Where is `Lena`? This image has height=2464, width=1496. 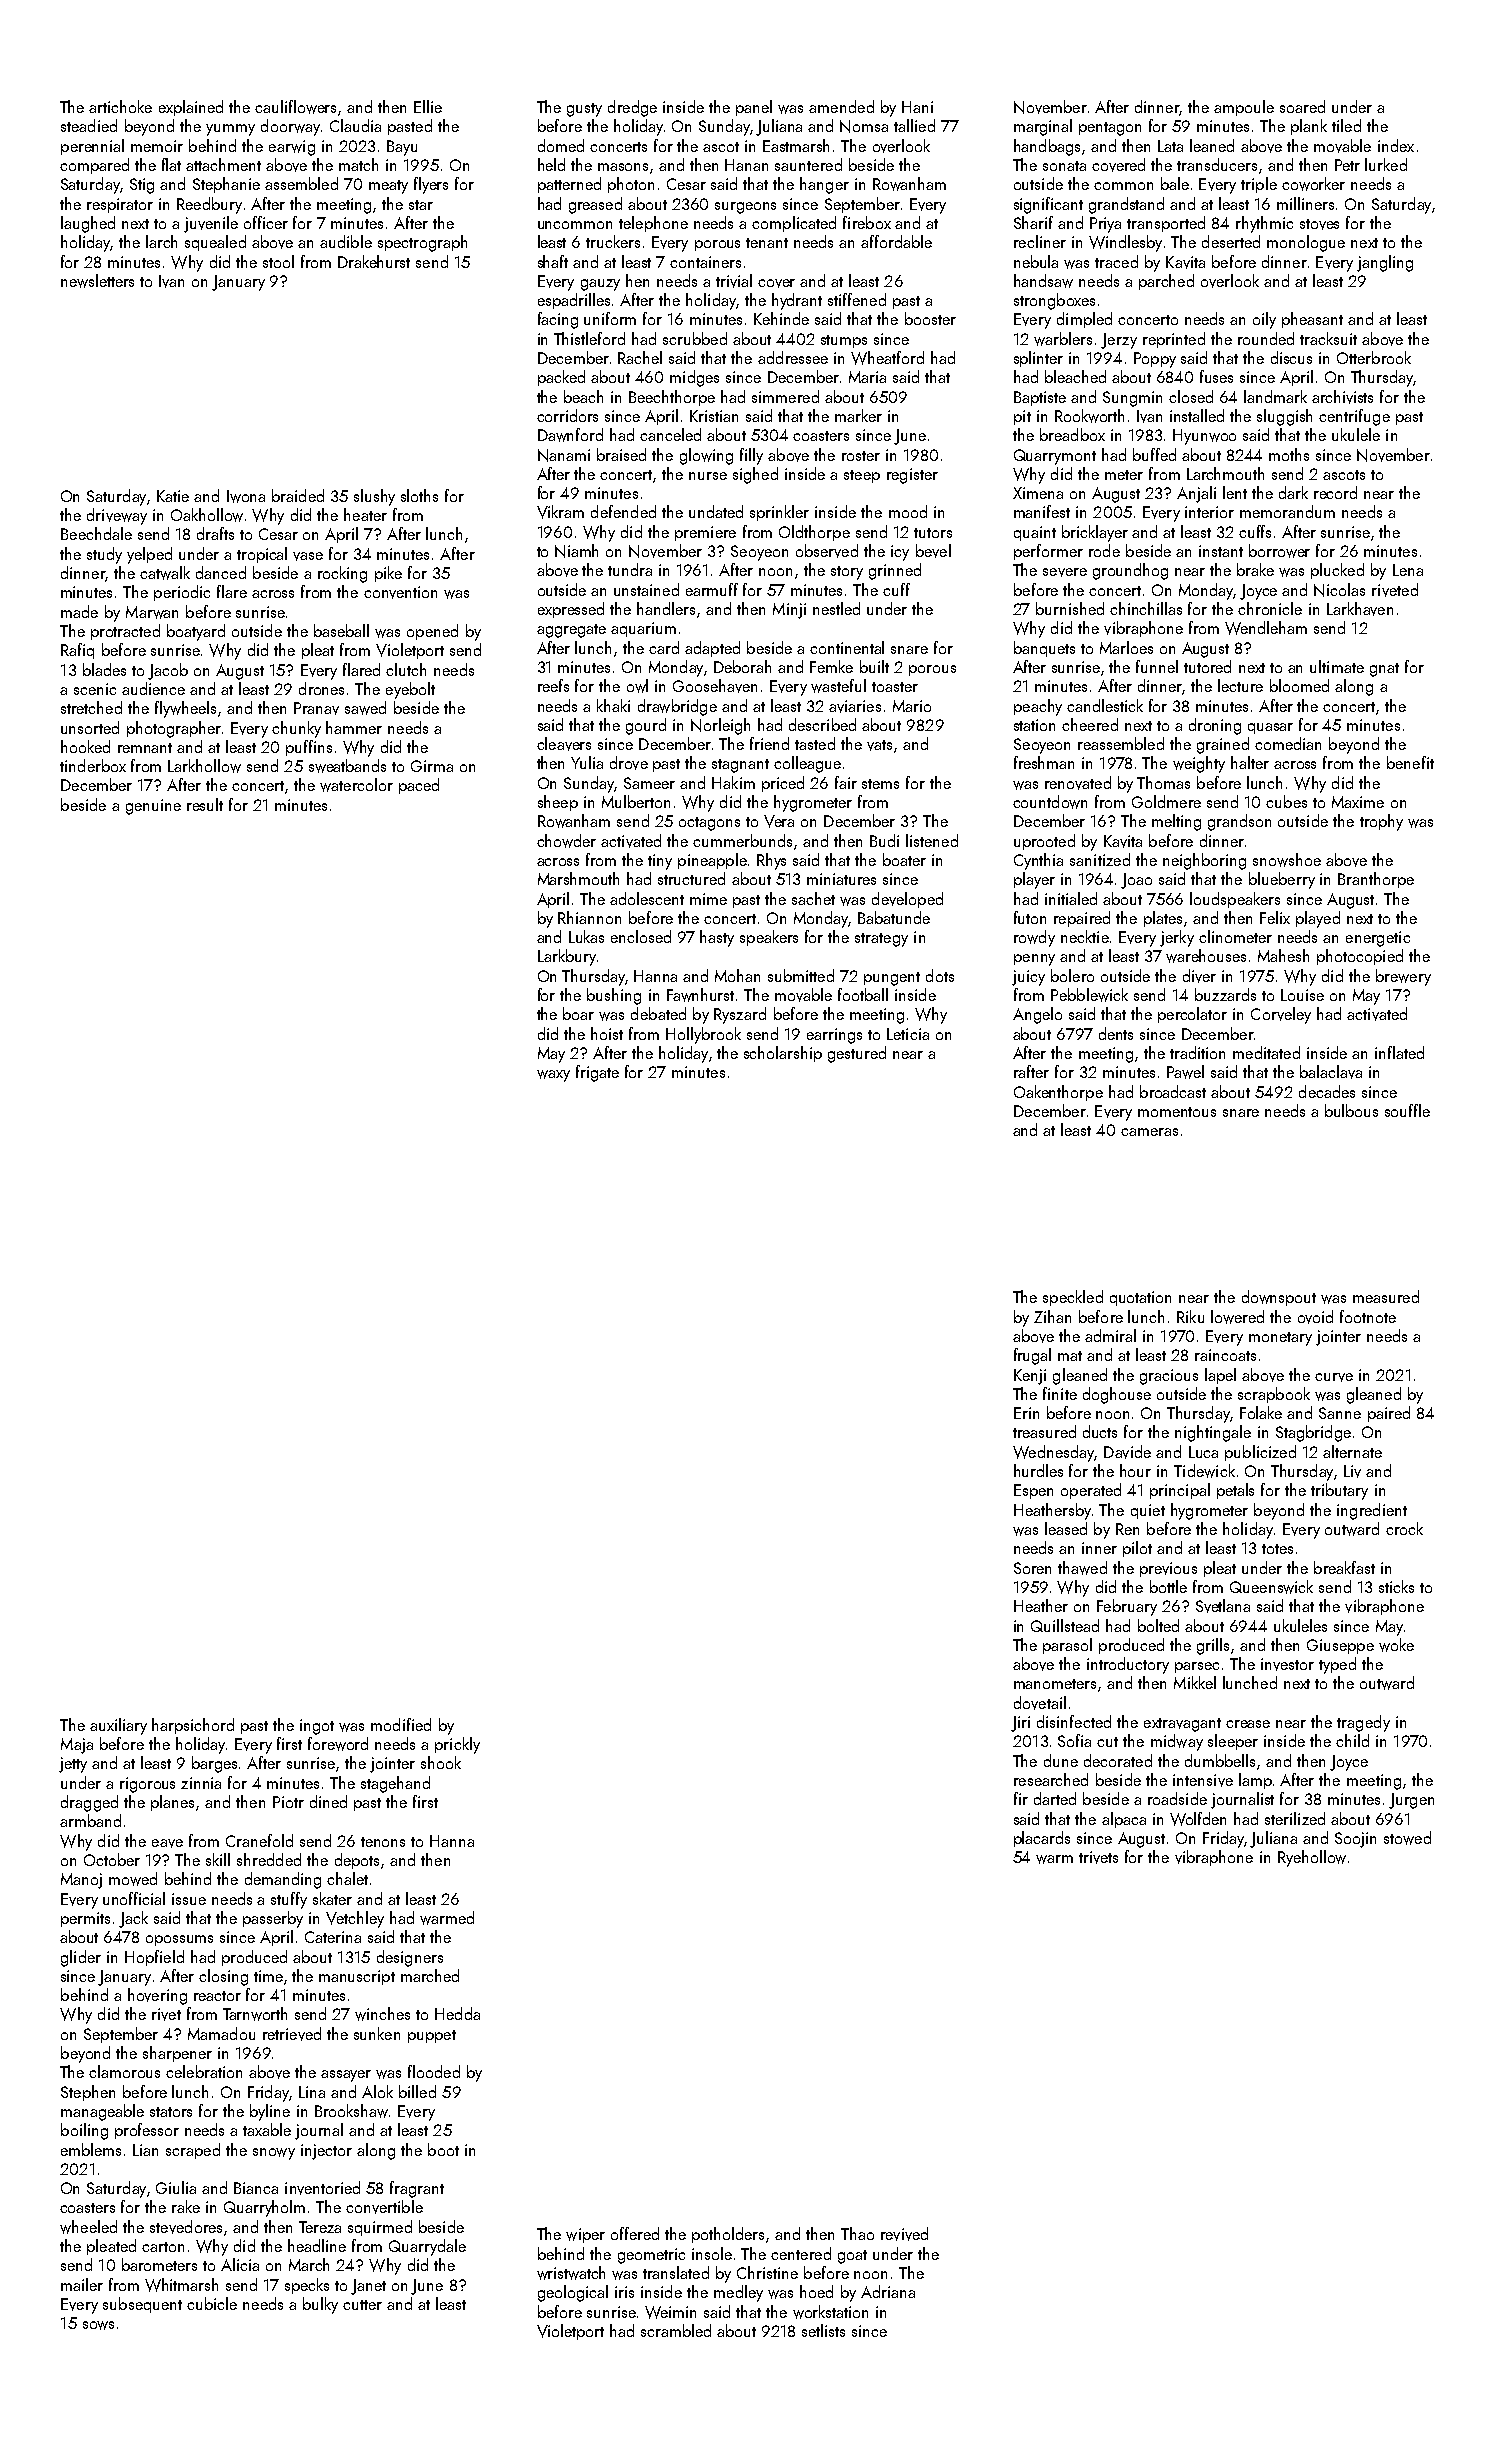 Lena is located at coordinates (1408, 570).
